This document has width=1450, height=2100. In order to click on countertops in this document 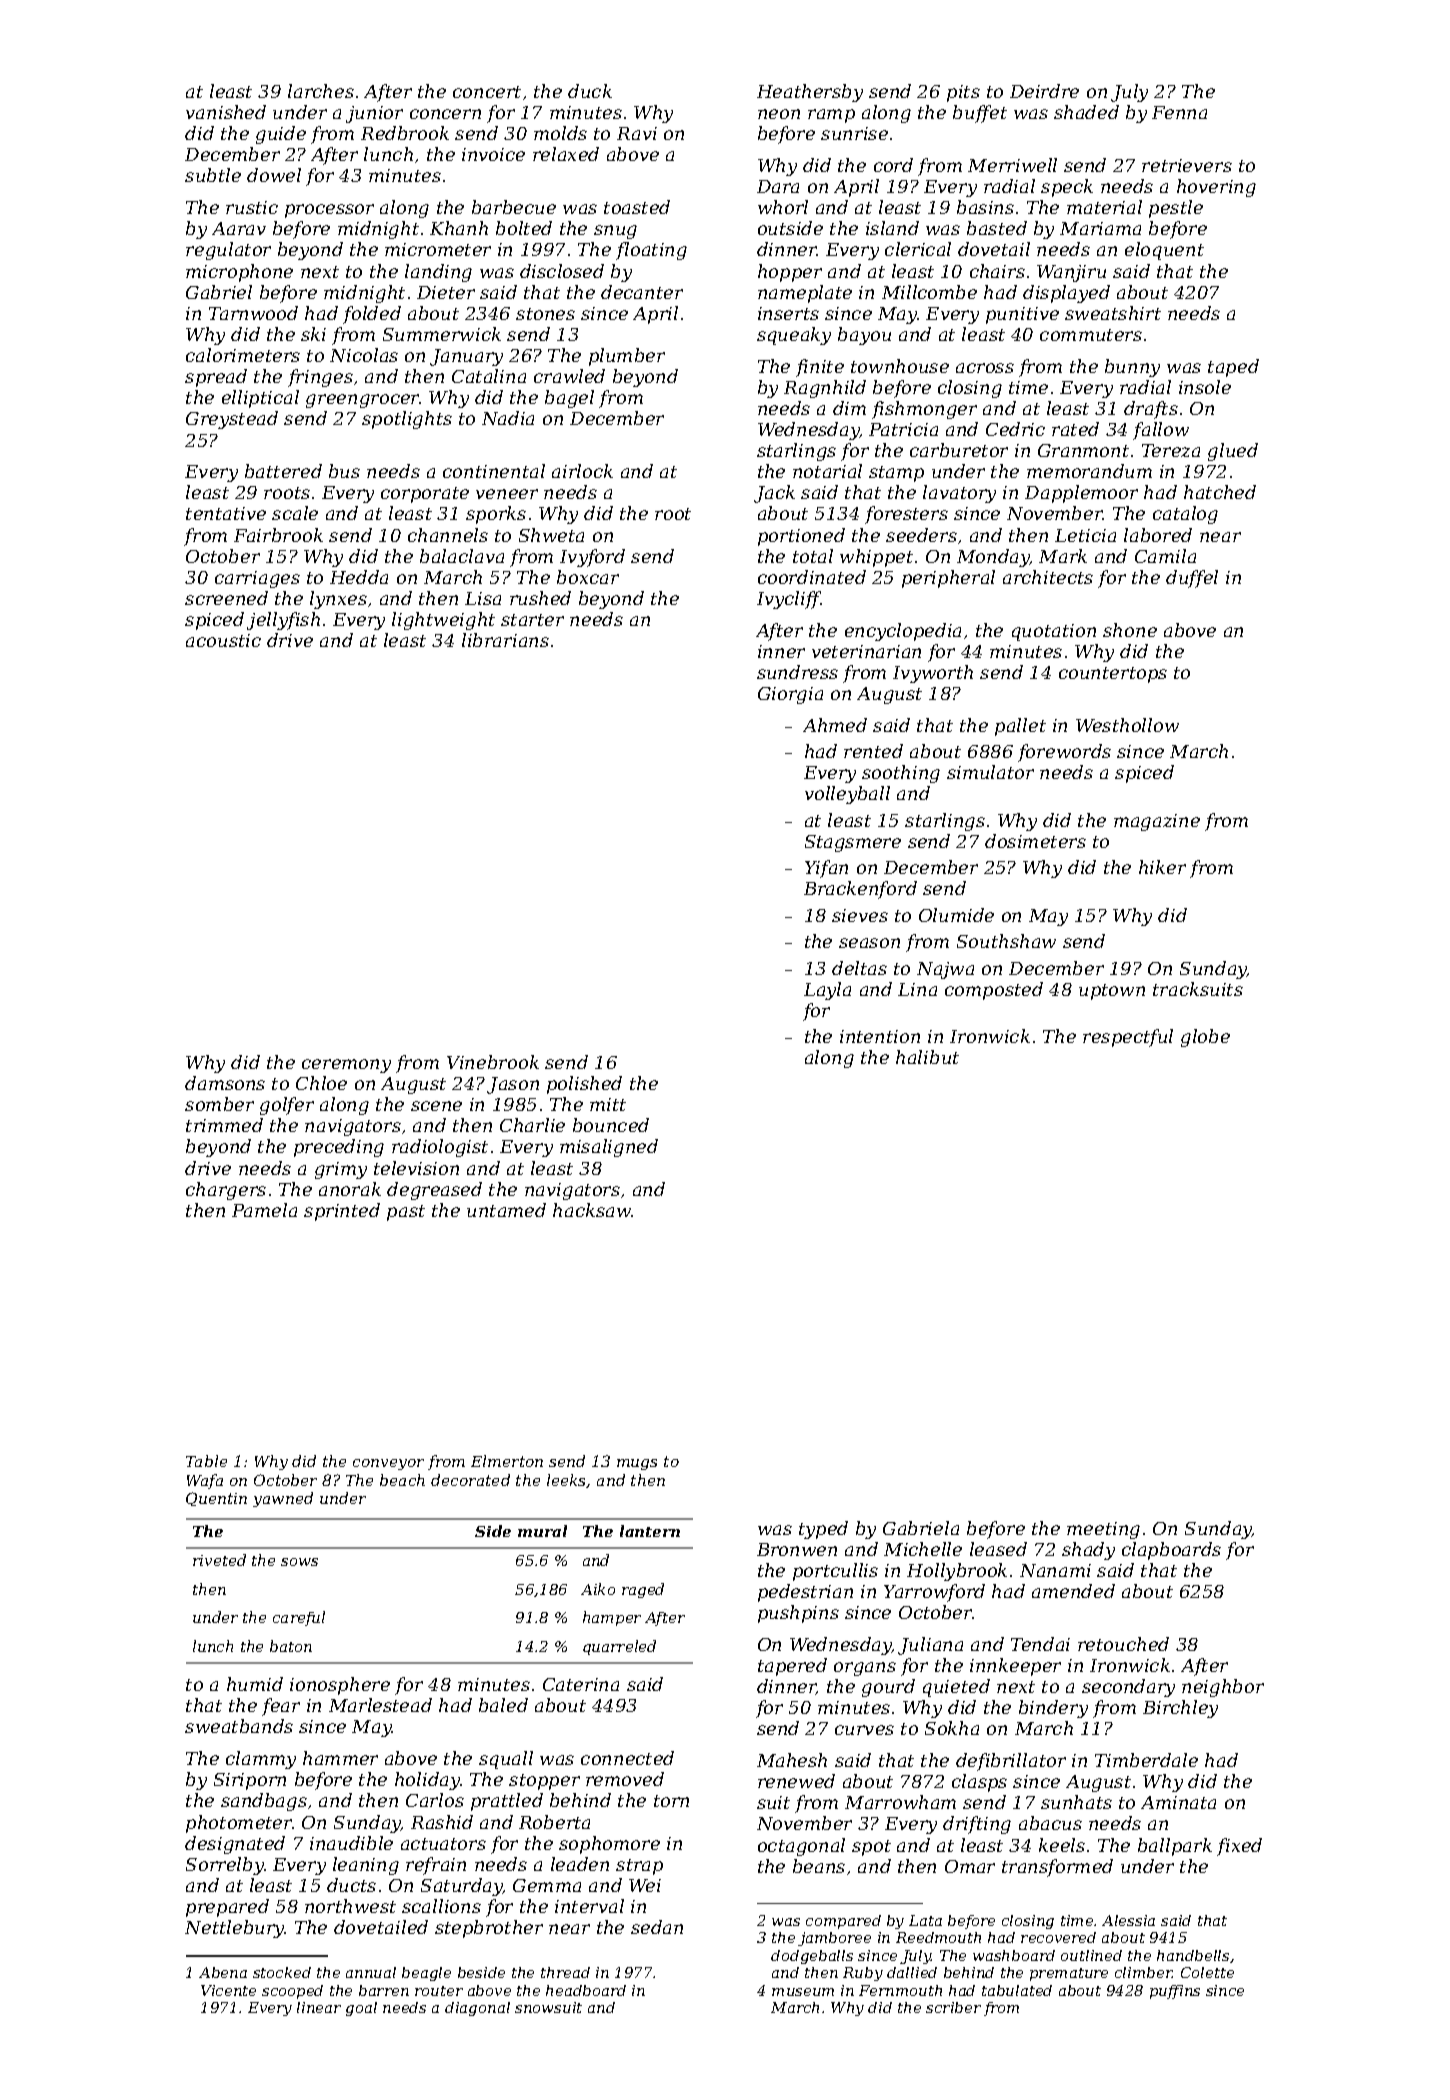, I will do `click(1113, 675)`.
